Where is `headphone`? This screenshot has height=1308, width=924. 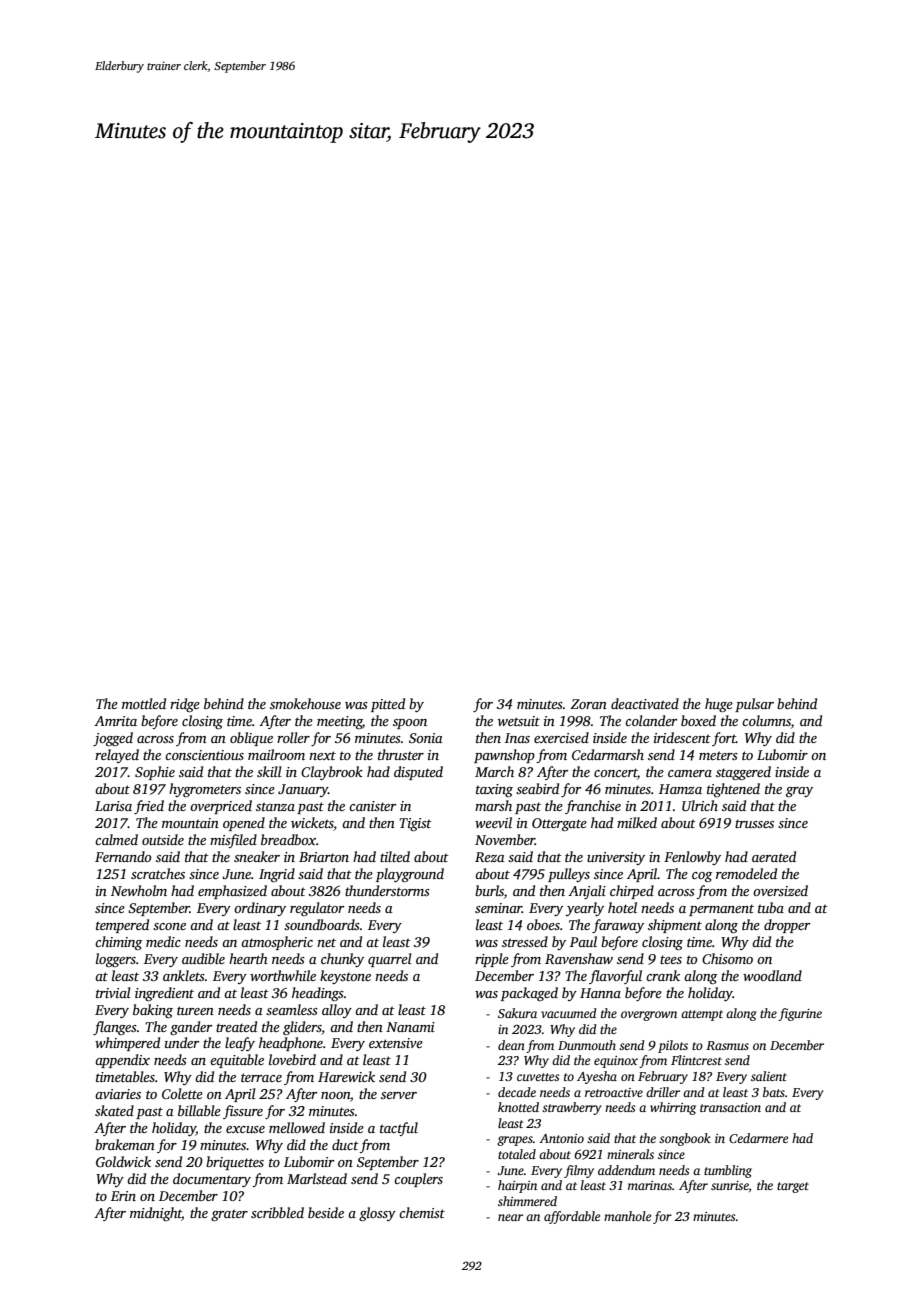
headphone is located at coordinates (291, 1044).
